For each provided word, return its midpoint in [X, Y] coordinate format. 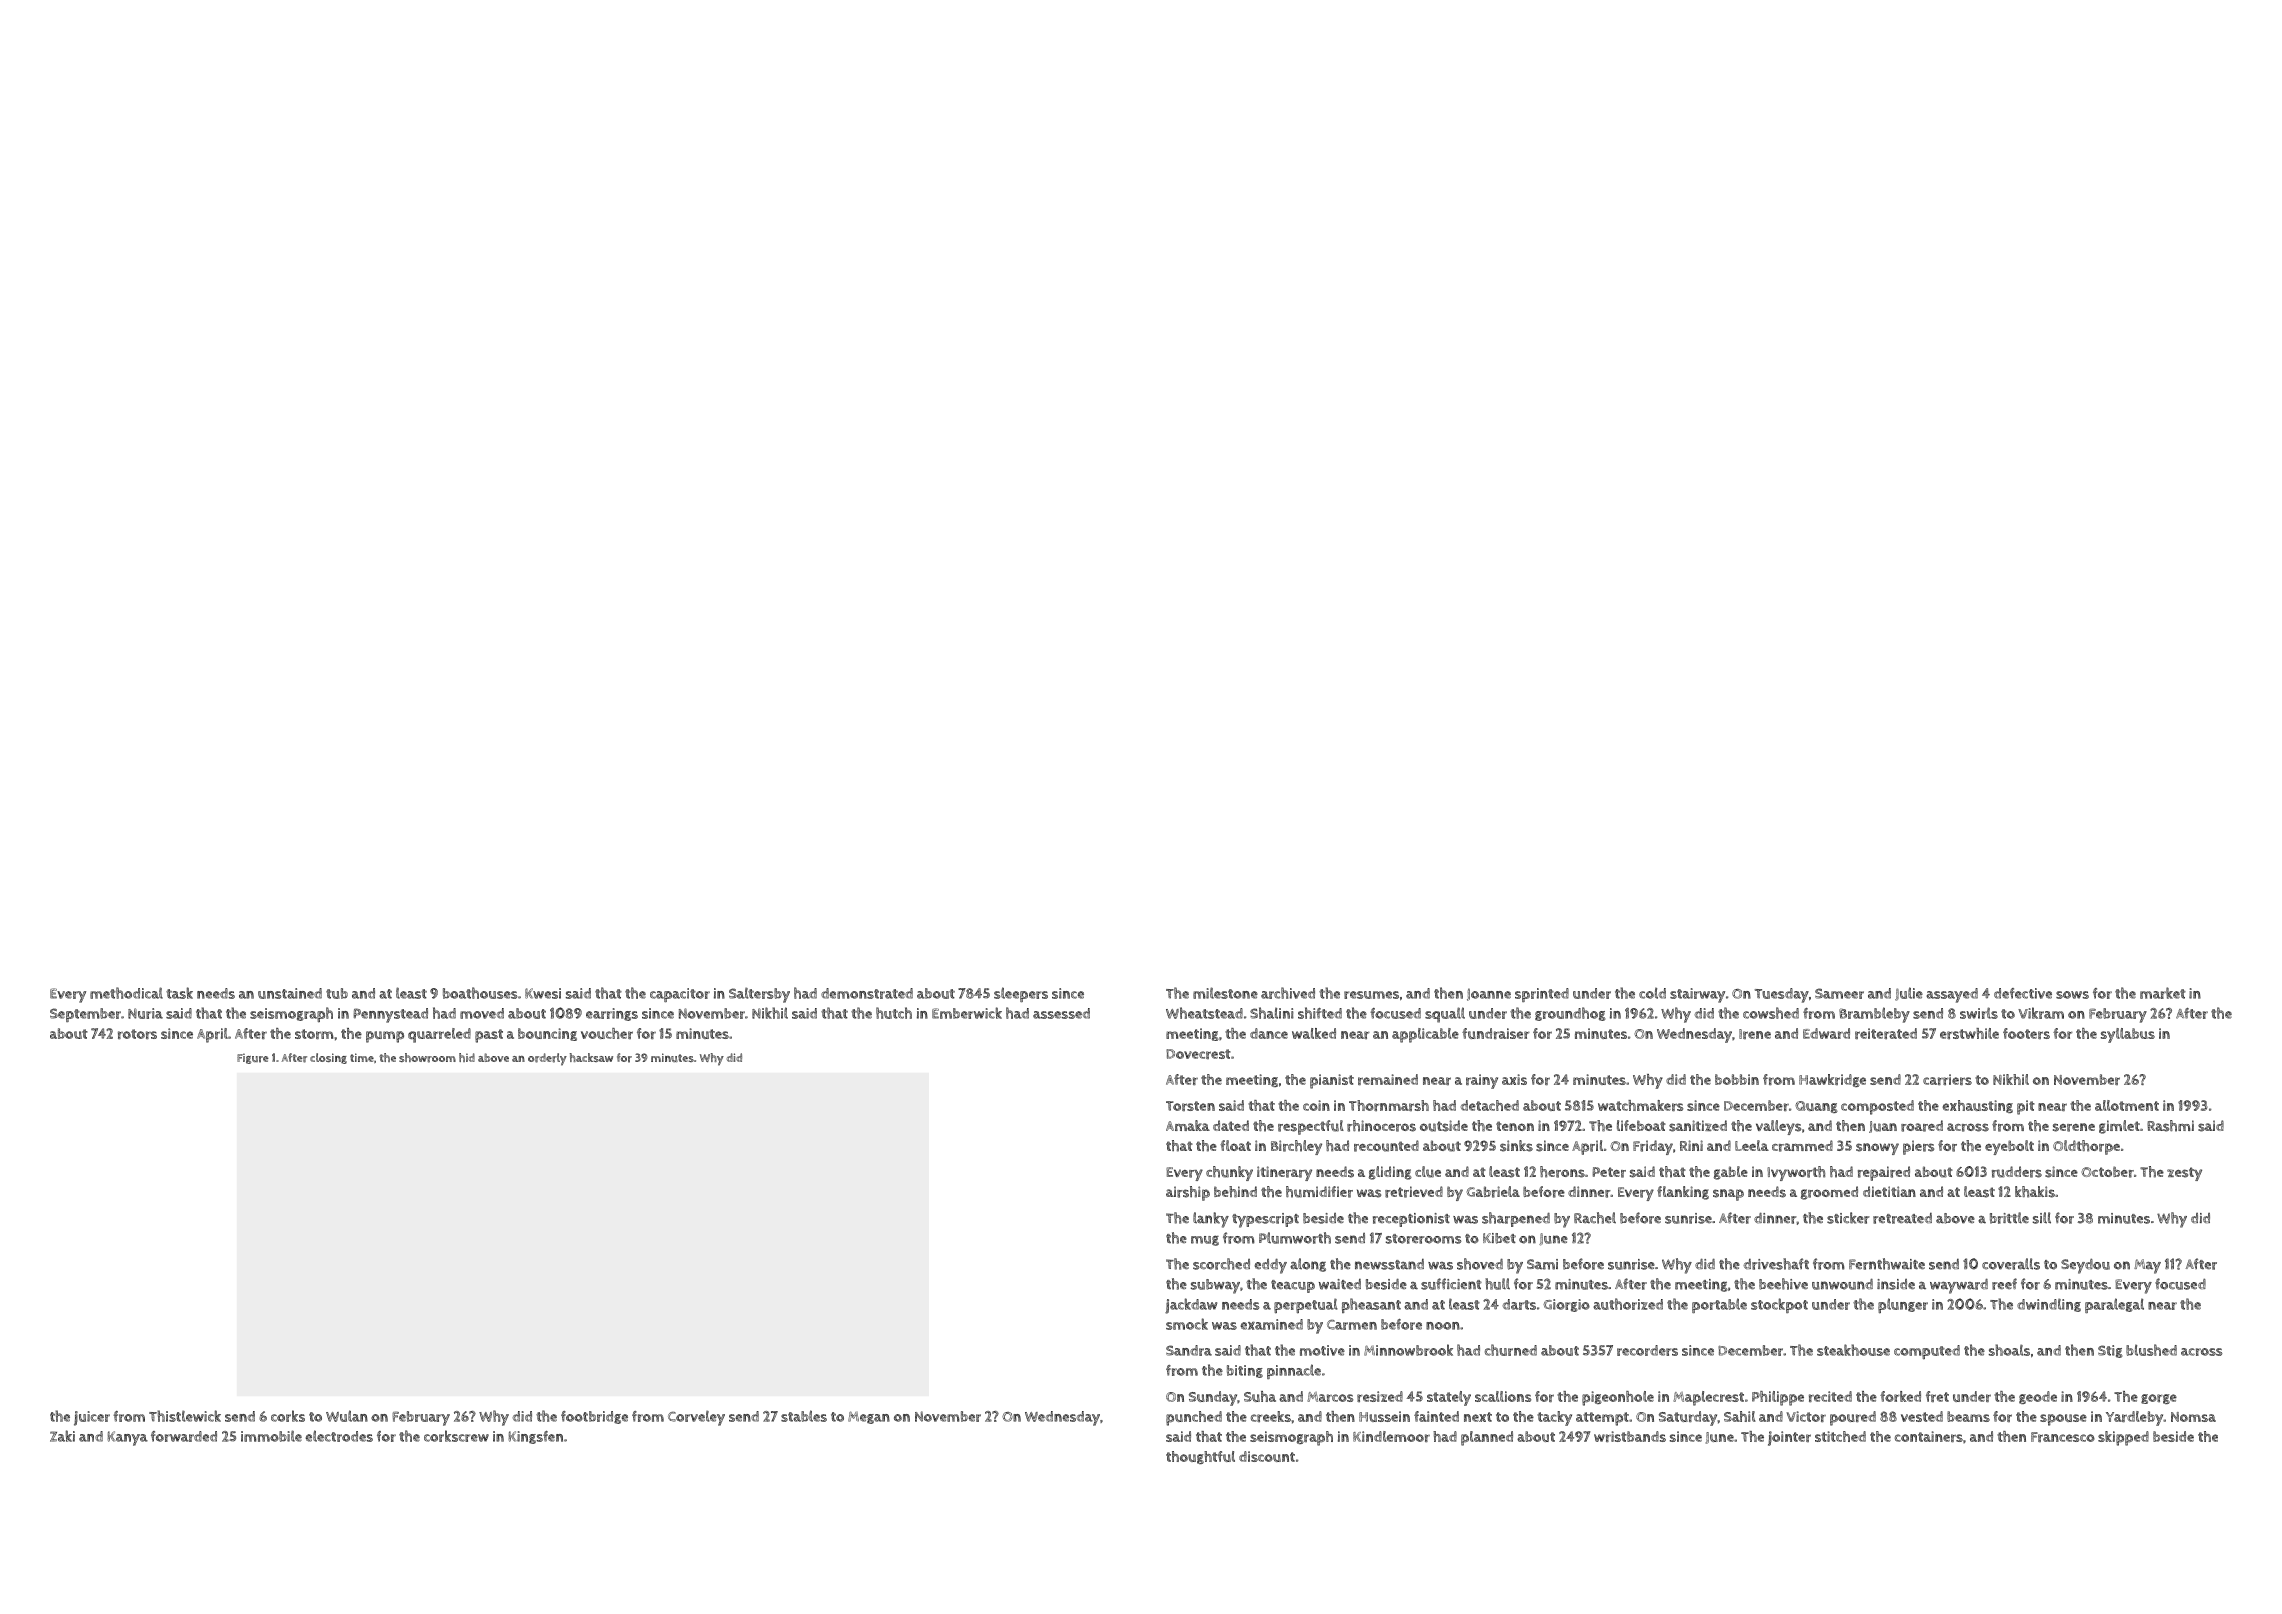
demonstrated [867, 993]
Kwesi [543, 993]
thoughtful [1200, 1457]
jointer [1789, 1438]
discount [1267, 1456]
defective [2023, 993]
